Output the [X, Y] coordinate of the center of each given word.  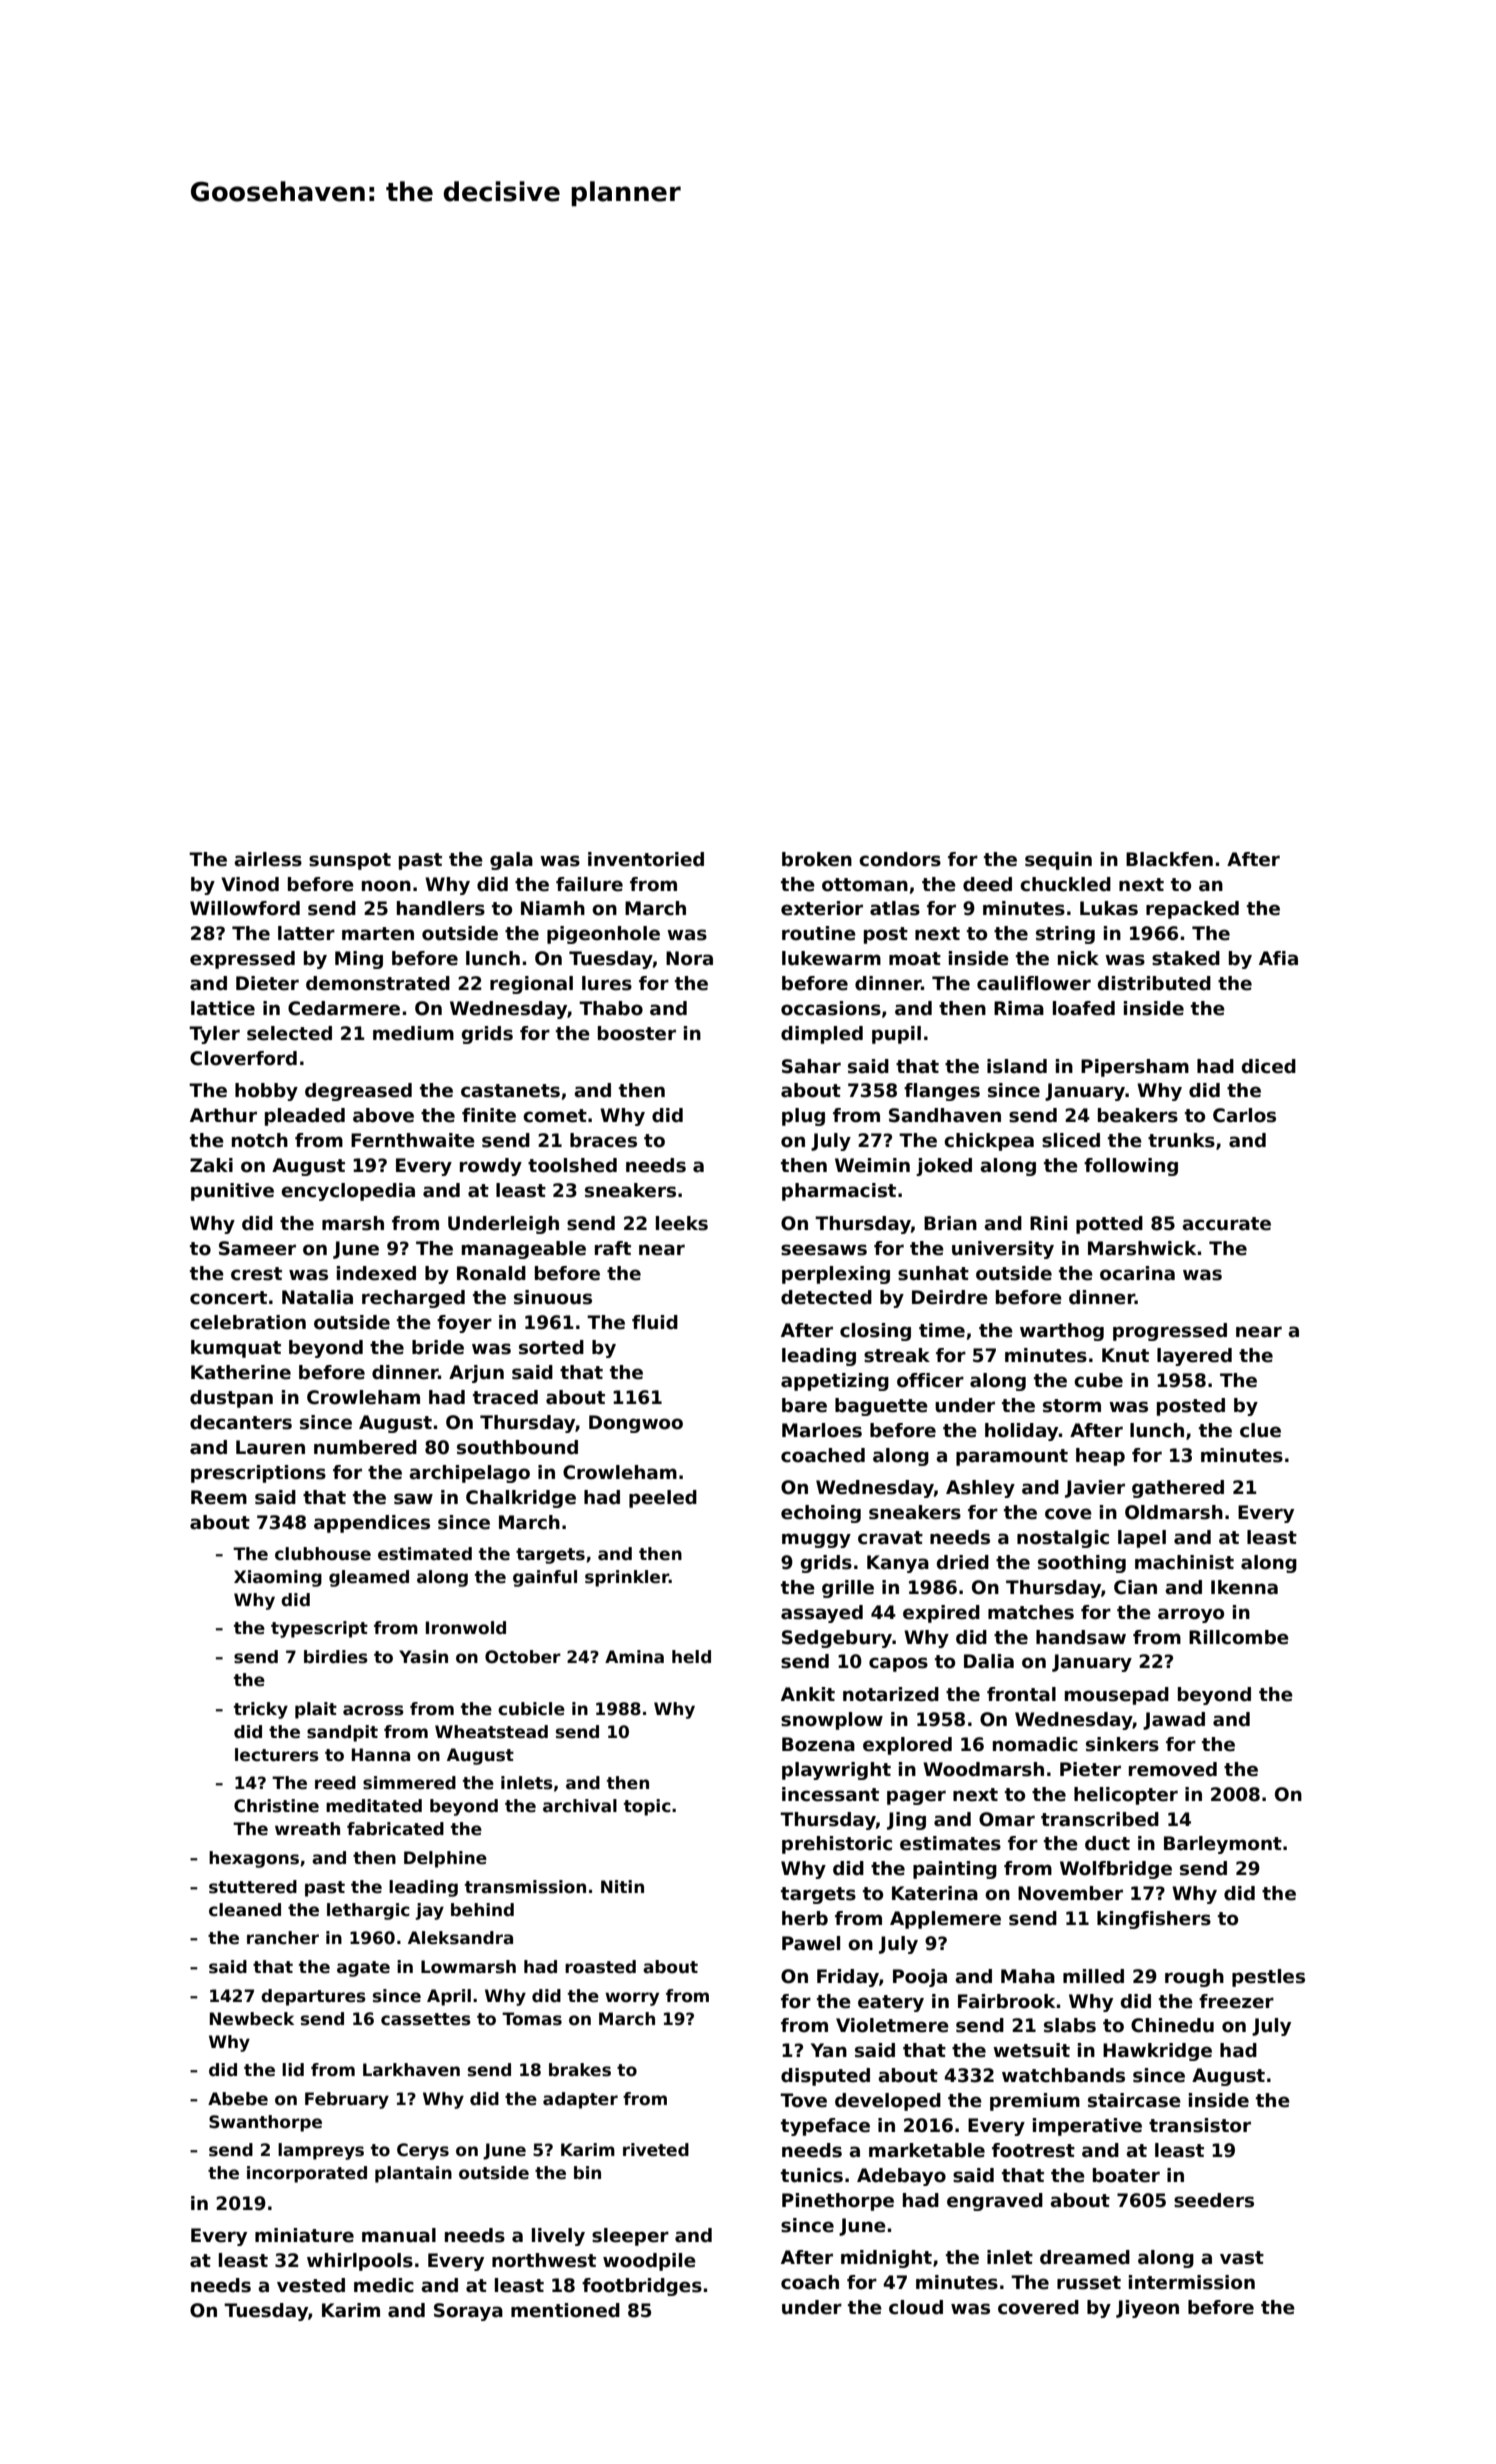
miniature [304, 2235]
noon [386, 886]
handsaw [1081, 1637]
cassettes [426, 2019]
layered [1194, 1357]
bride [438, 1347]
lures [607, 983]
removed [1173, 1769]
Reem [219, 1497]
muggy [816, 1540]
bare [804, 1405]
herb [805, 1918]
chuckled [1065, 884]
